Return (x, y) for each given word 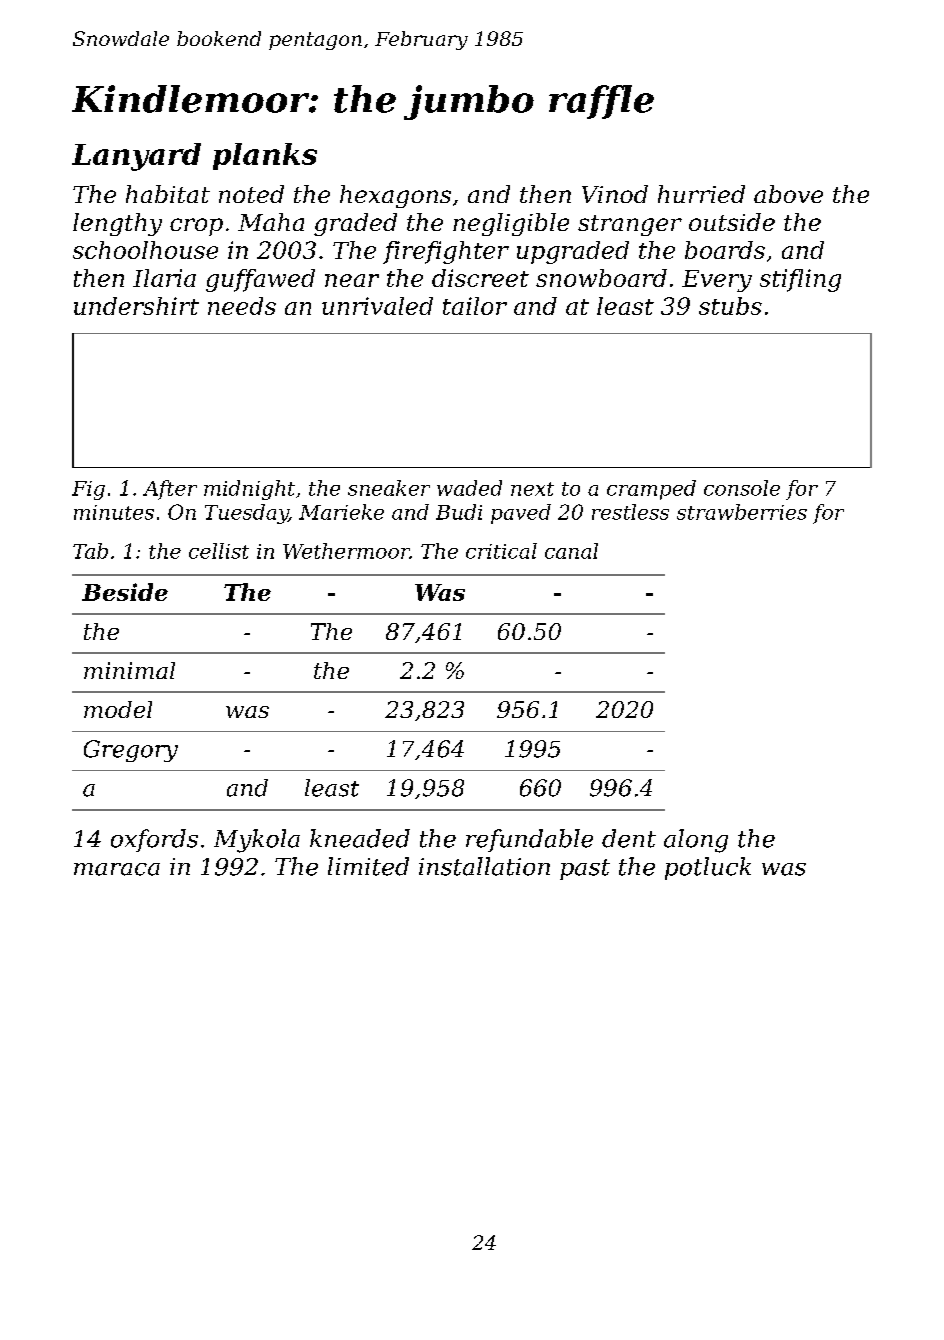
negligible (511, 224)
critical (501, 551)
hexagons (395, 196)
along (696, 841)
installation (484, 866)
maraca (117, 869)
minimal (129, 670)
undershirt (136, 306)
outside (732, 222)
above (788, 194)
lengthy (117, 224)
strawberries (742, 512)
